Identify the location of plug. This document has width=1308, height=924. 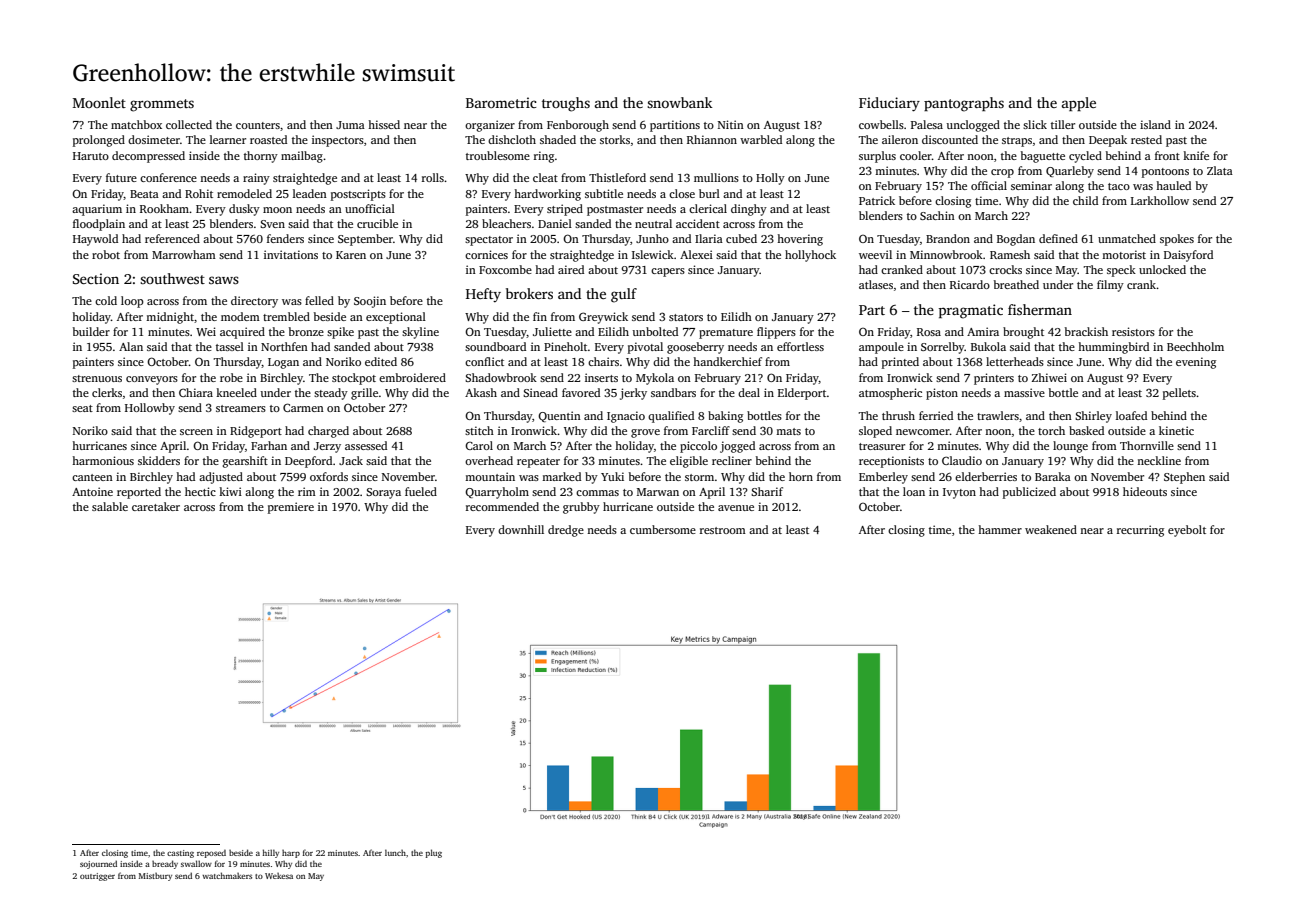
(433, 853).
